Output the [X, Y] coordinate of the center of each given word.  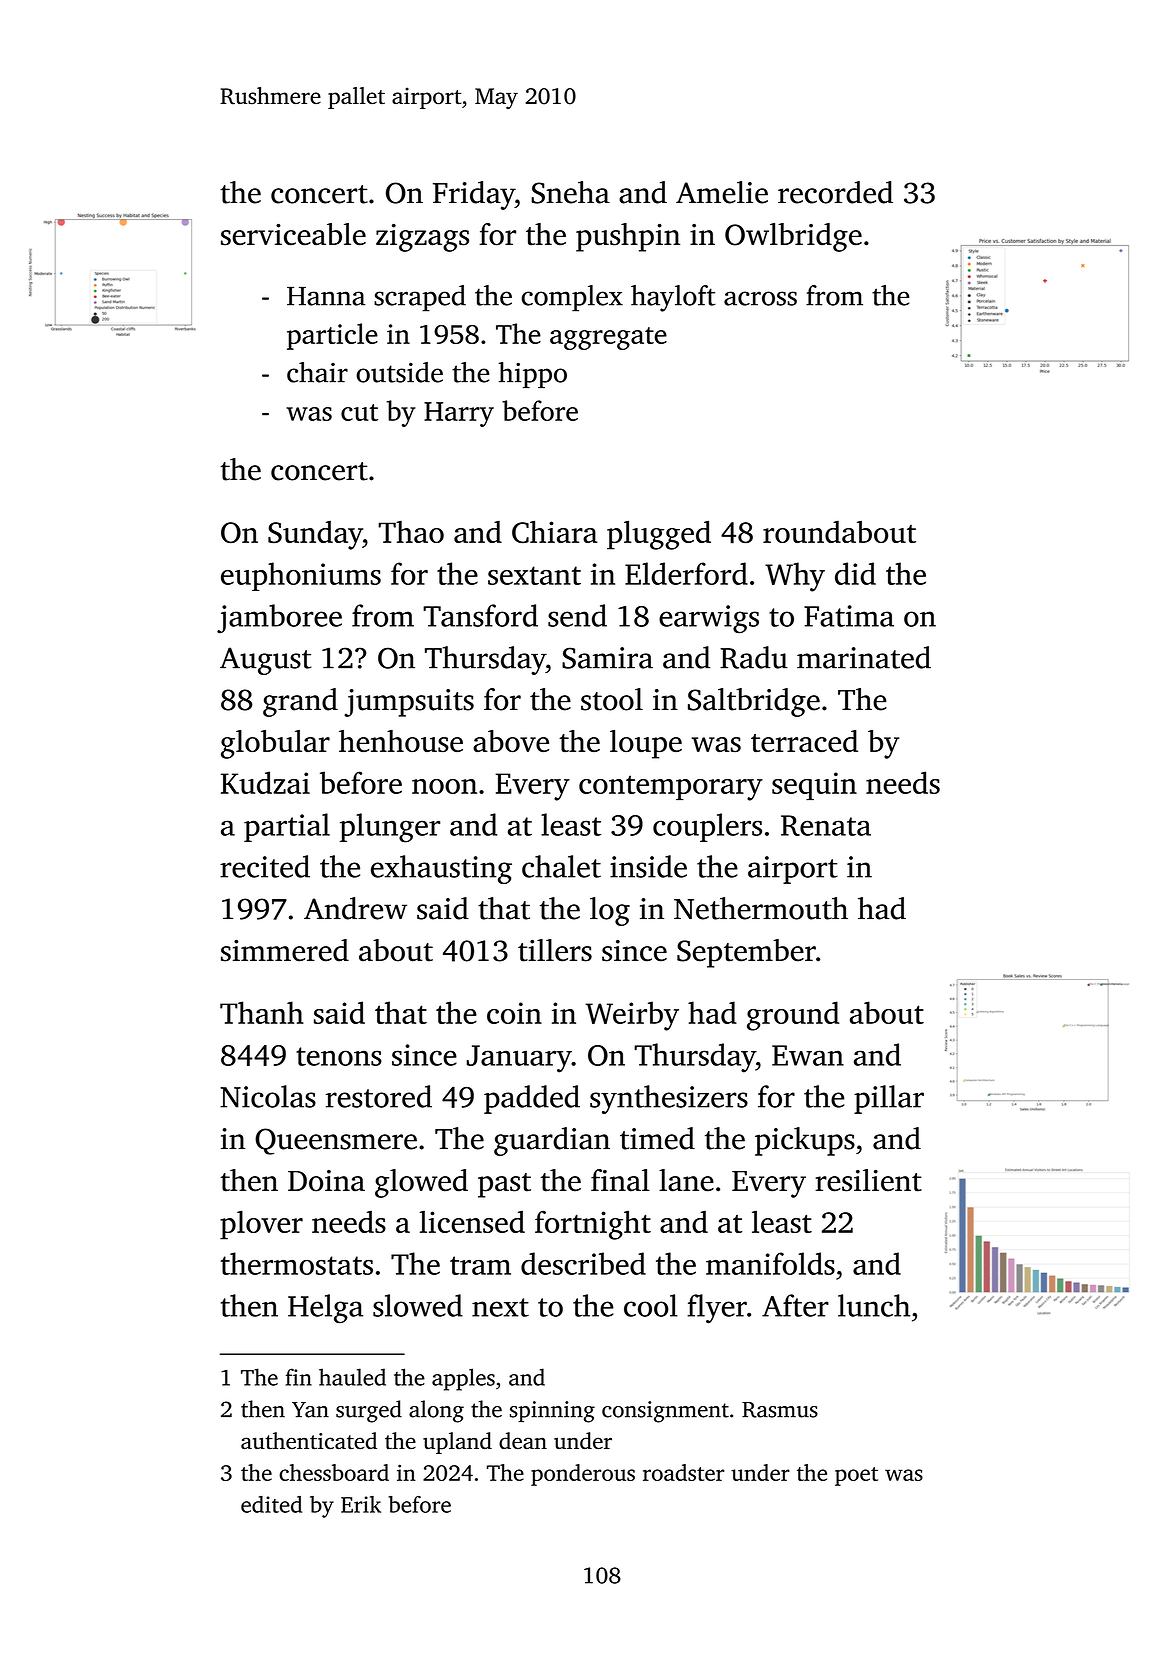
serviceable [293, 234]
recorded [835, 192]
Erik [361, 1504]
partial [287, 827]
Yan [310, 1410]
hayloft [673, 298]
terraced [804, 741]
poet [856, 1476]
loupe [646, 744]
